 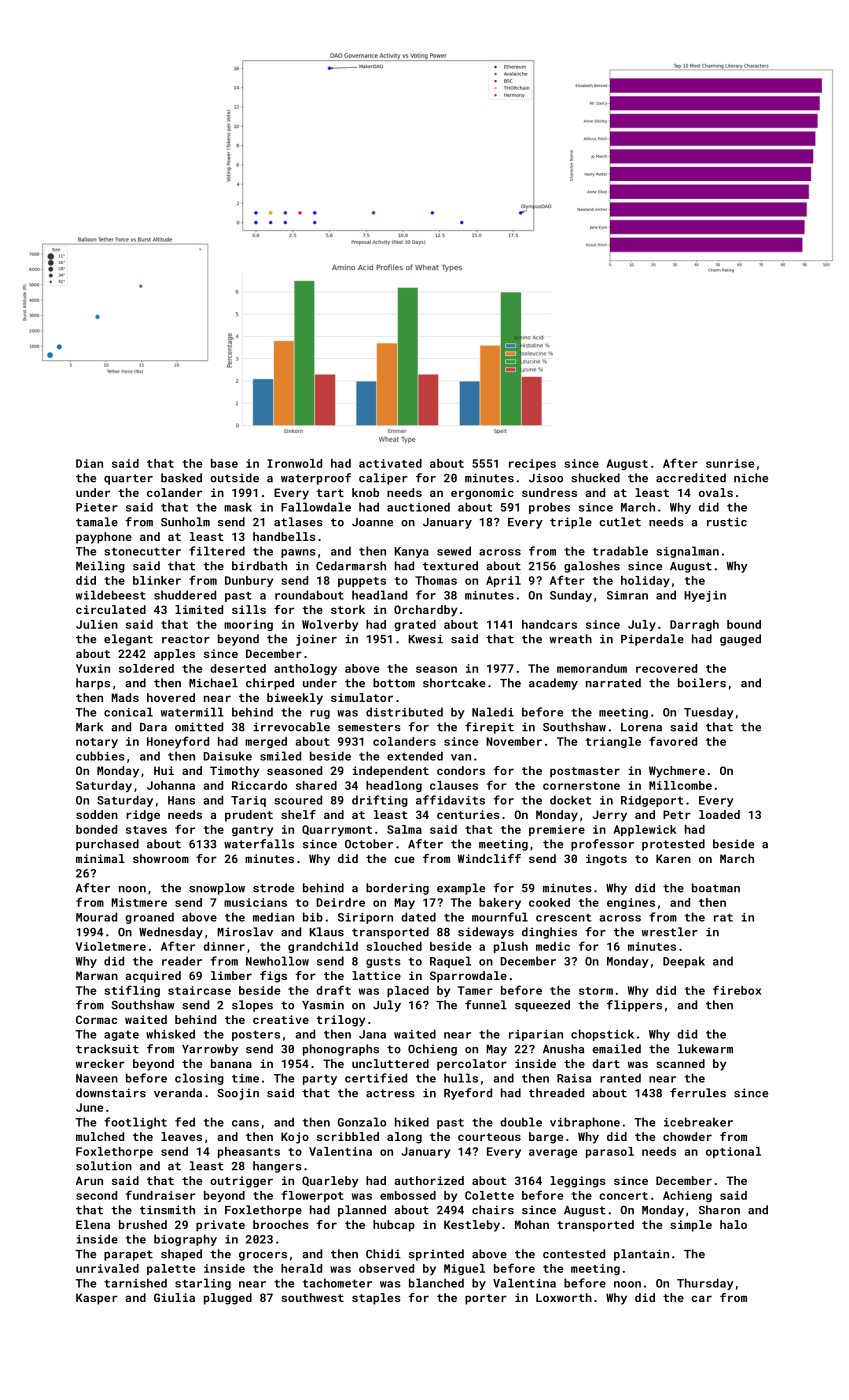 I want to click on staves, so click(x=146, y=830).
